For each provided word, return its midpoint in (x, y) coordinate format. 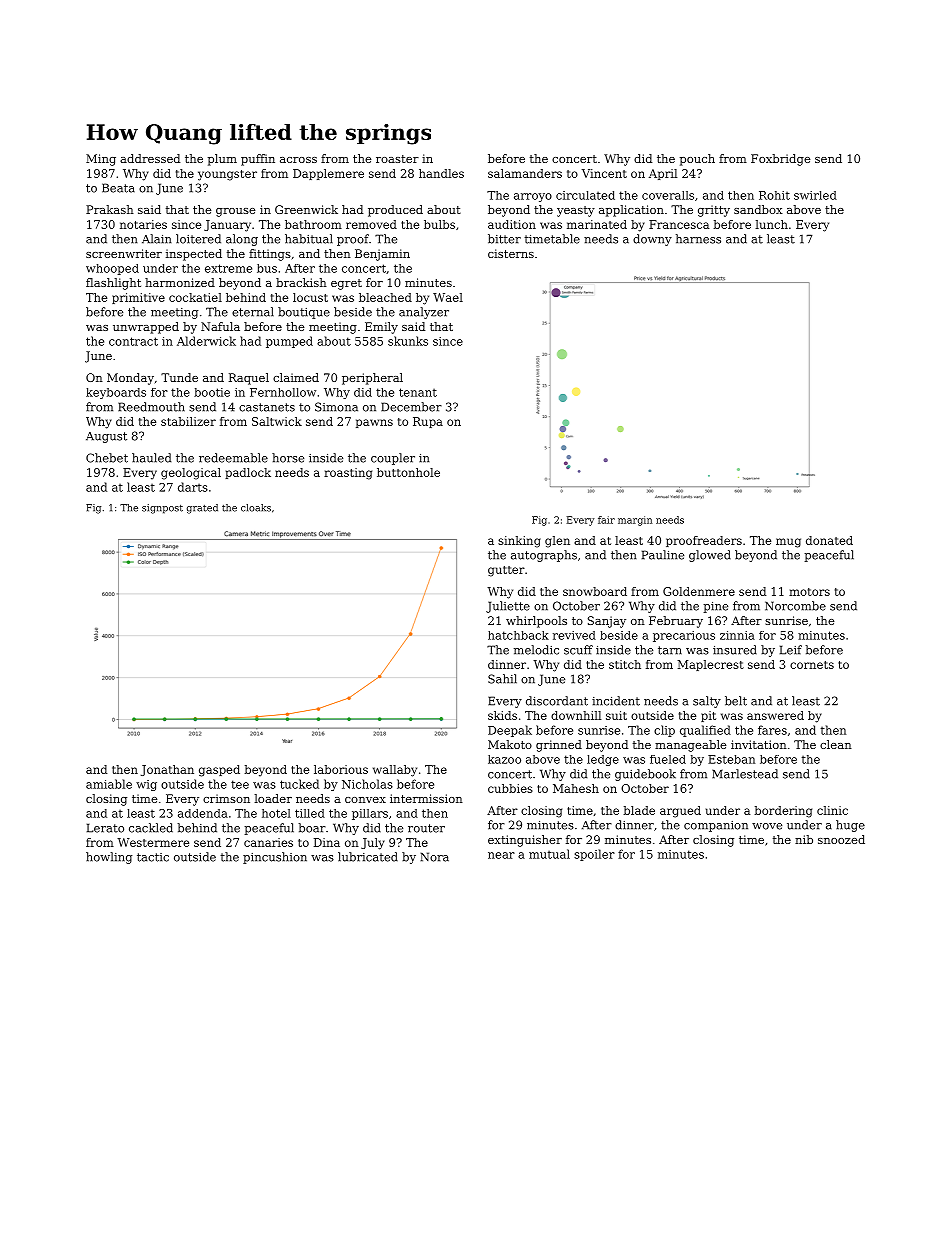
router (426, 828)
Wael (448, 297)
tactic (153, 857)
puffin (258, 160)
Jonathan (167, 770)
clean (836, 744)
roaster (397, 159)
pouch (697, 160)
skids (502, 715)
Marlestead (745, 774)
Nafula (220, 326)
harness (698, 239)
